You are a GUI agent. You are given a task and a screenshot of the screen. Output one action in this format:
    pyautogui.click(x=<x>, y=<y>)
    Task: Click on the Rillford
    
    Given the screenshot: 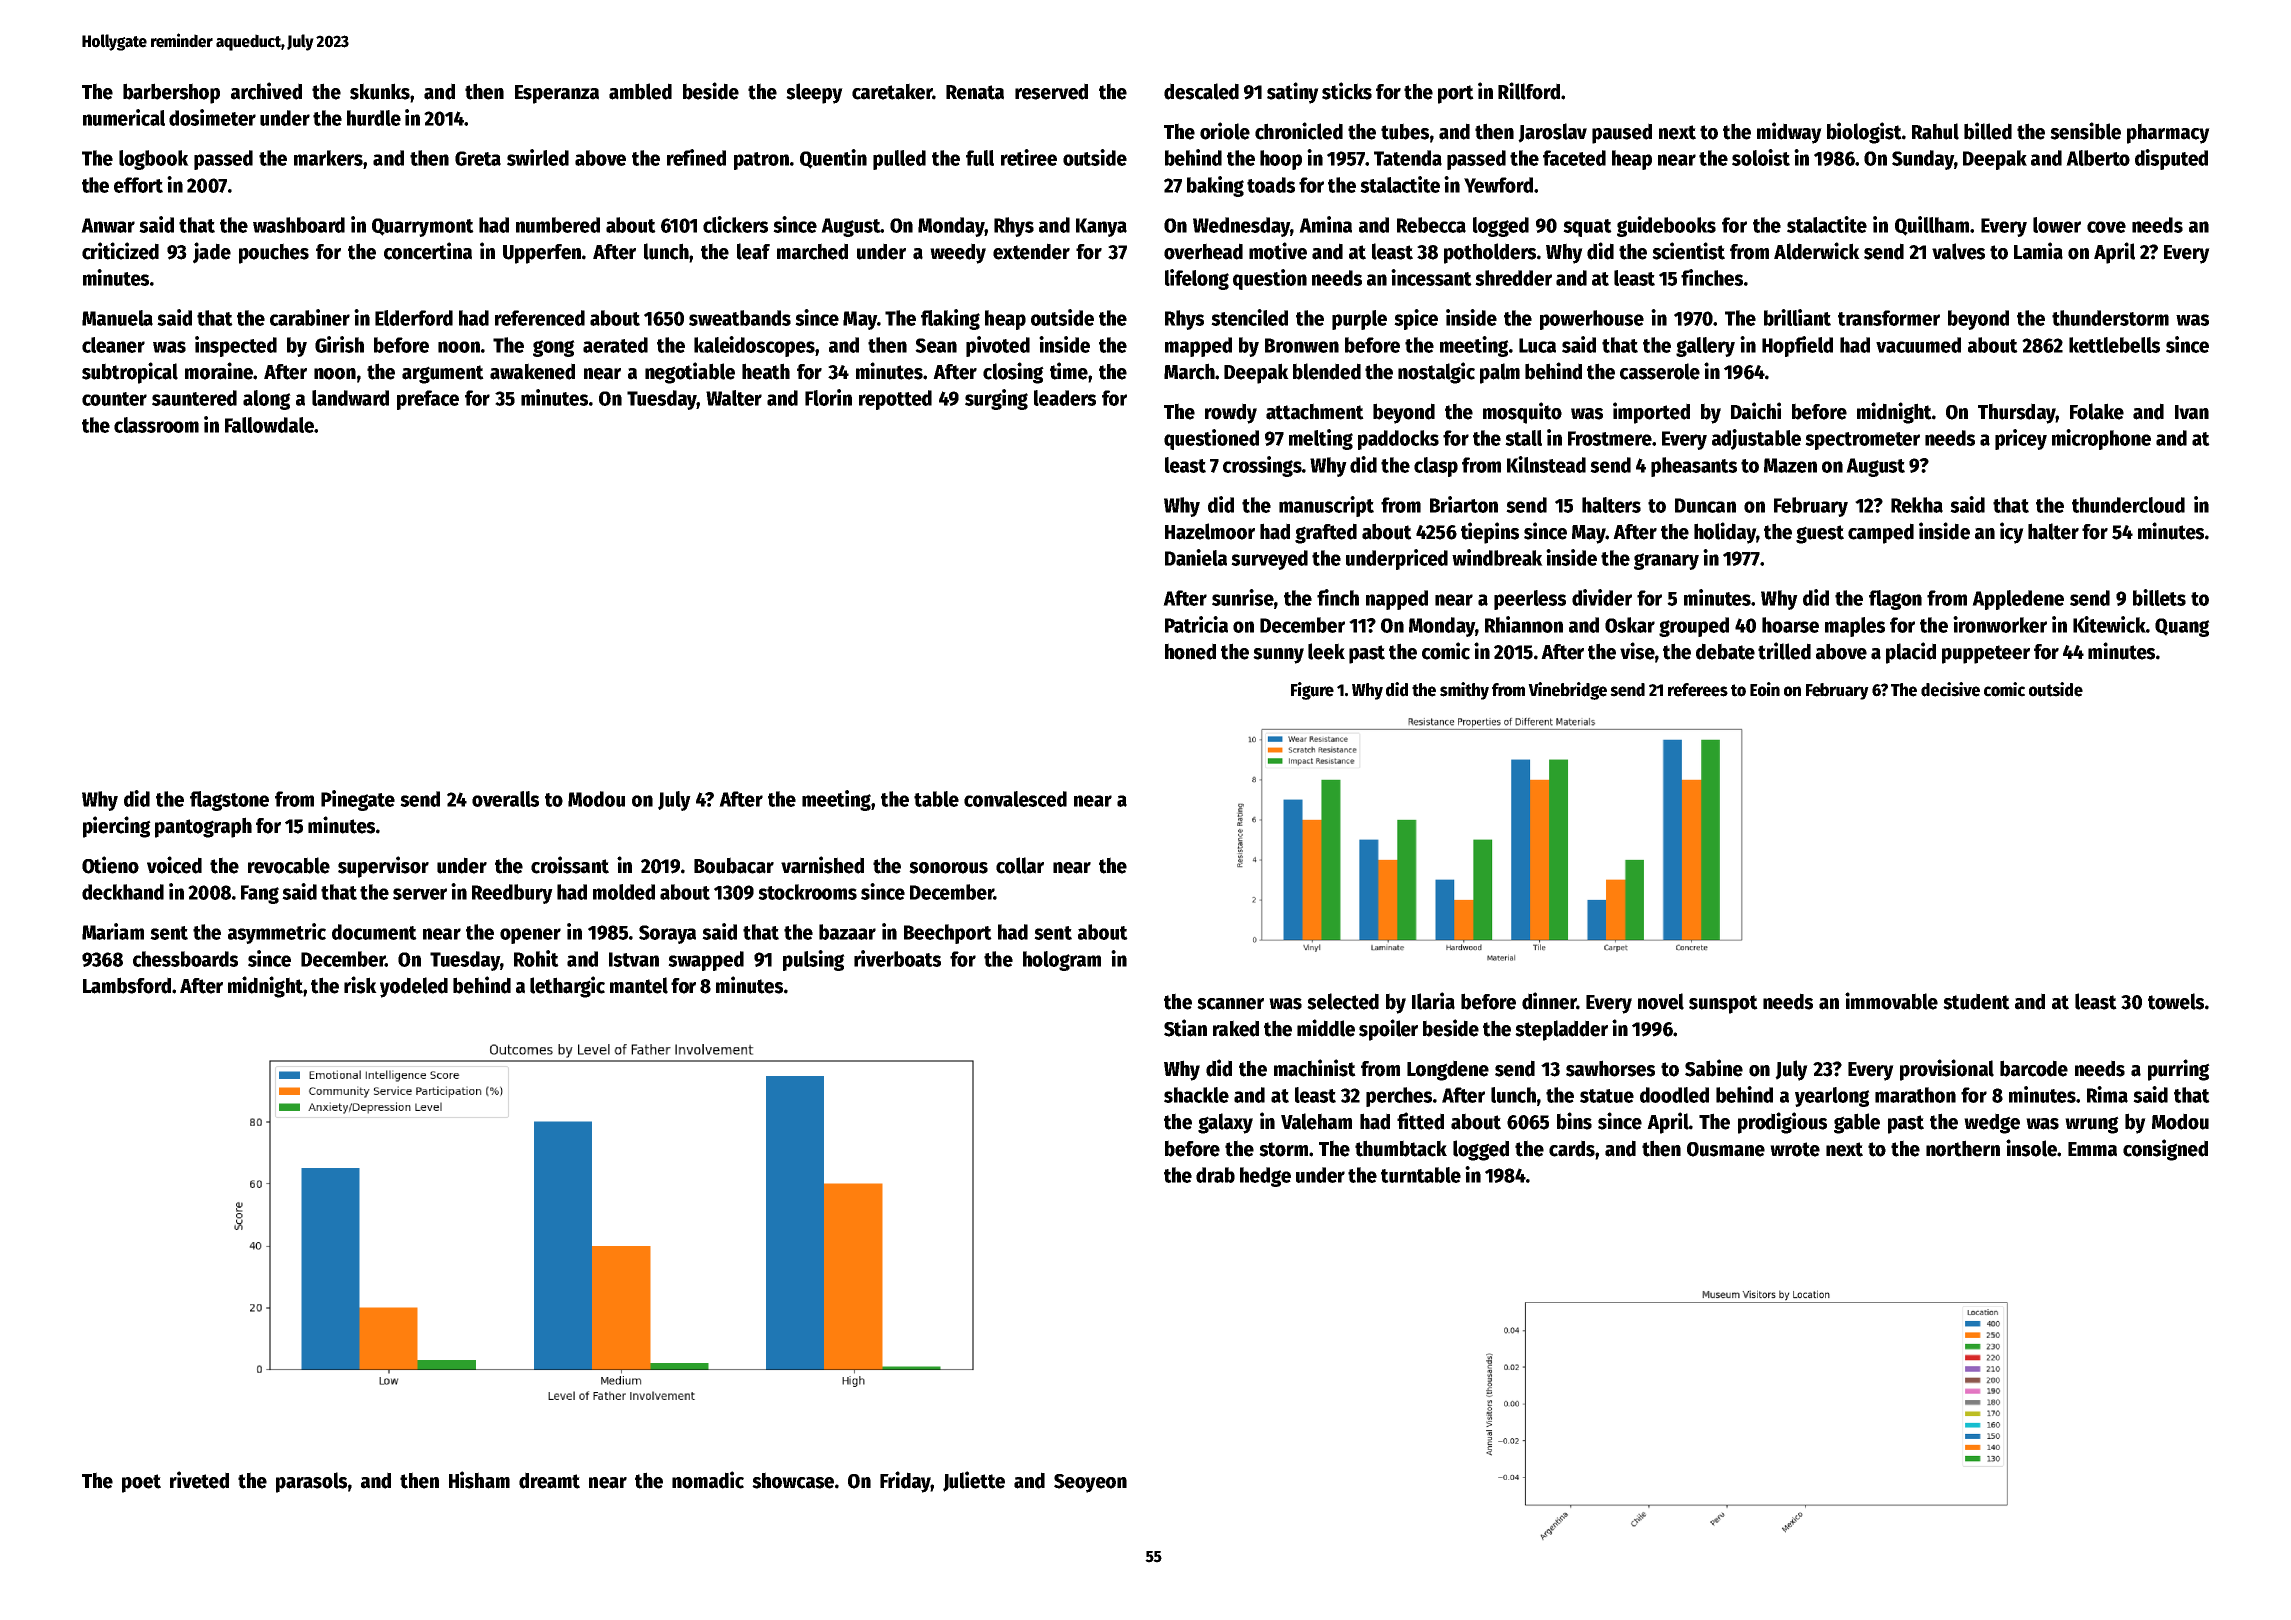 What is the action you would take?
    pyautogui.click(x=1529, y=91)
